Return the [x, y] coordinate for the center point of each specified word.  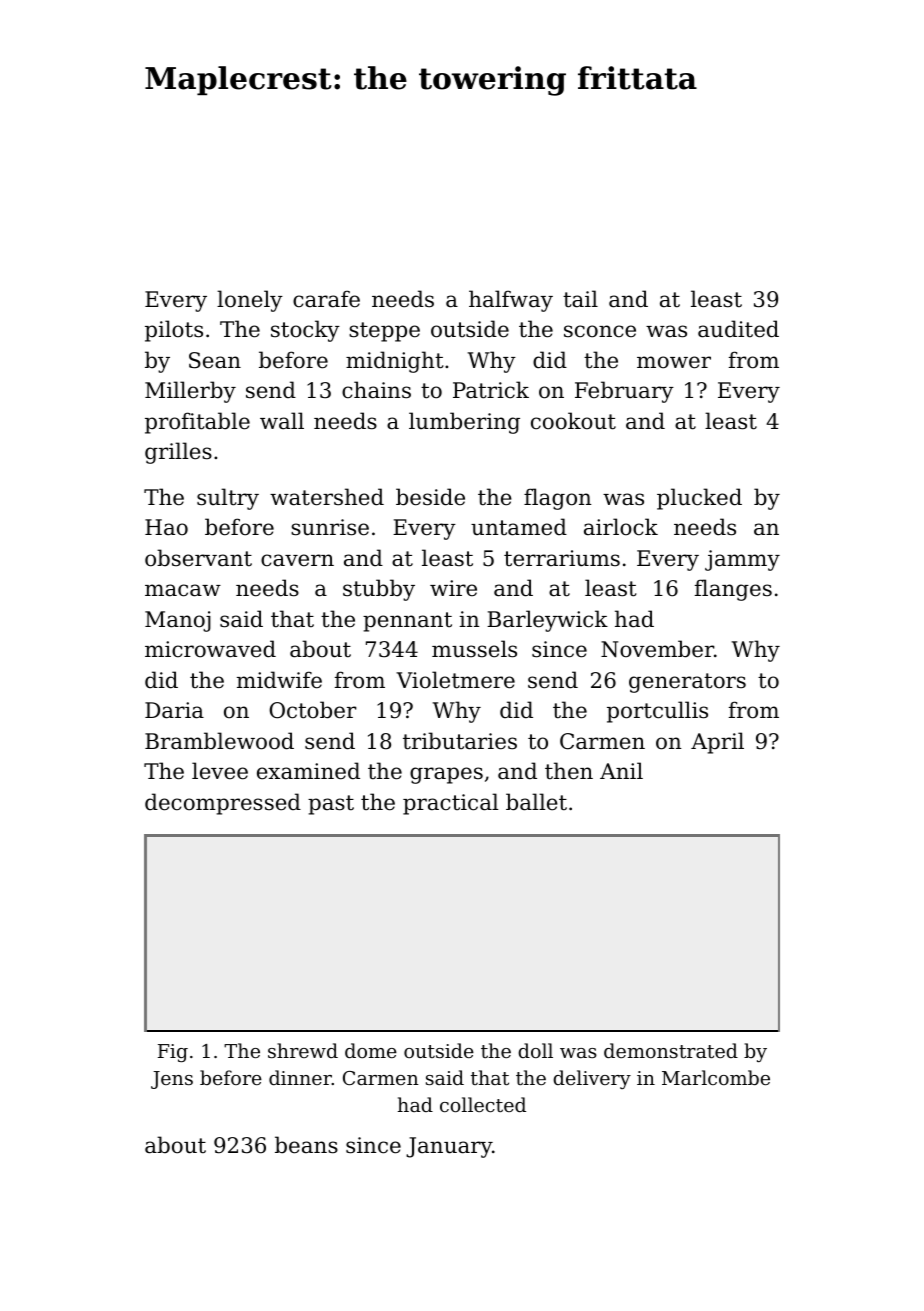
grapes [446, 775]
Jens [172, 1080]
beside [430, 497]
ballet [536, 802]
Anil [621, 770]
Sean [215, 360]
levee [220, 771]
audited [738, 329]
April [717, 743]
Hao [166, 527]
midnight [395, 362]
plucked [699, 499]
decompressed [223, 804]
